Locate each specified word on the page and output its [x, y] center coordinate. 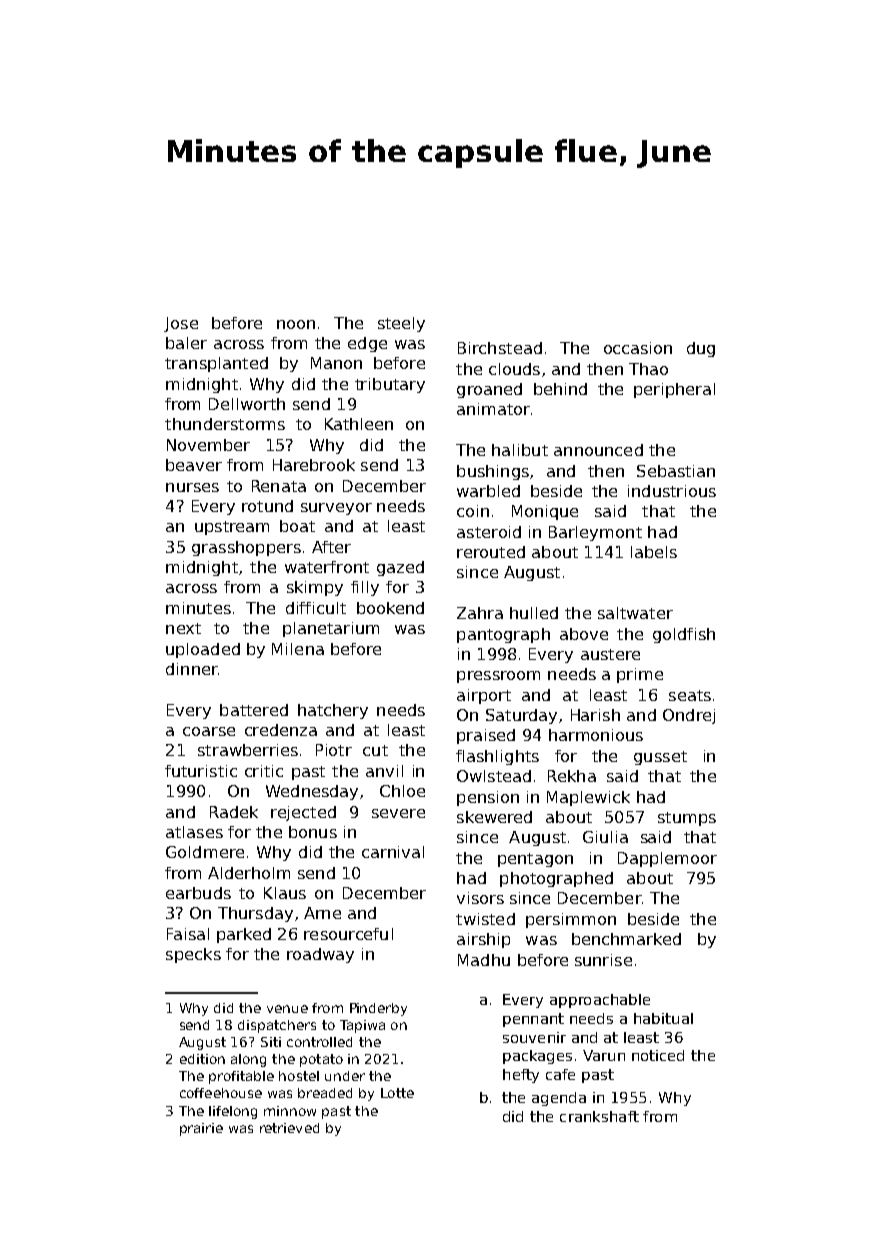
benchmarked [626, 939]
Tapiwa [362, 1026]
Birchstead [500, 348]
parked [244, 935]
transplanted [216, 364]
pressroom [498, 677]
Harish [595, 715]
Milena [298, 649]
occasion [638, 348]
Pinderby [378, 1009]
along [248, 1060]
